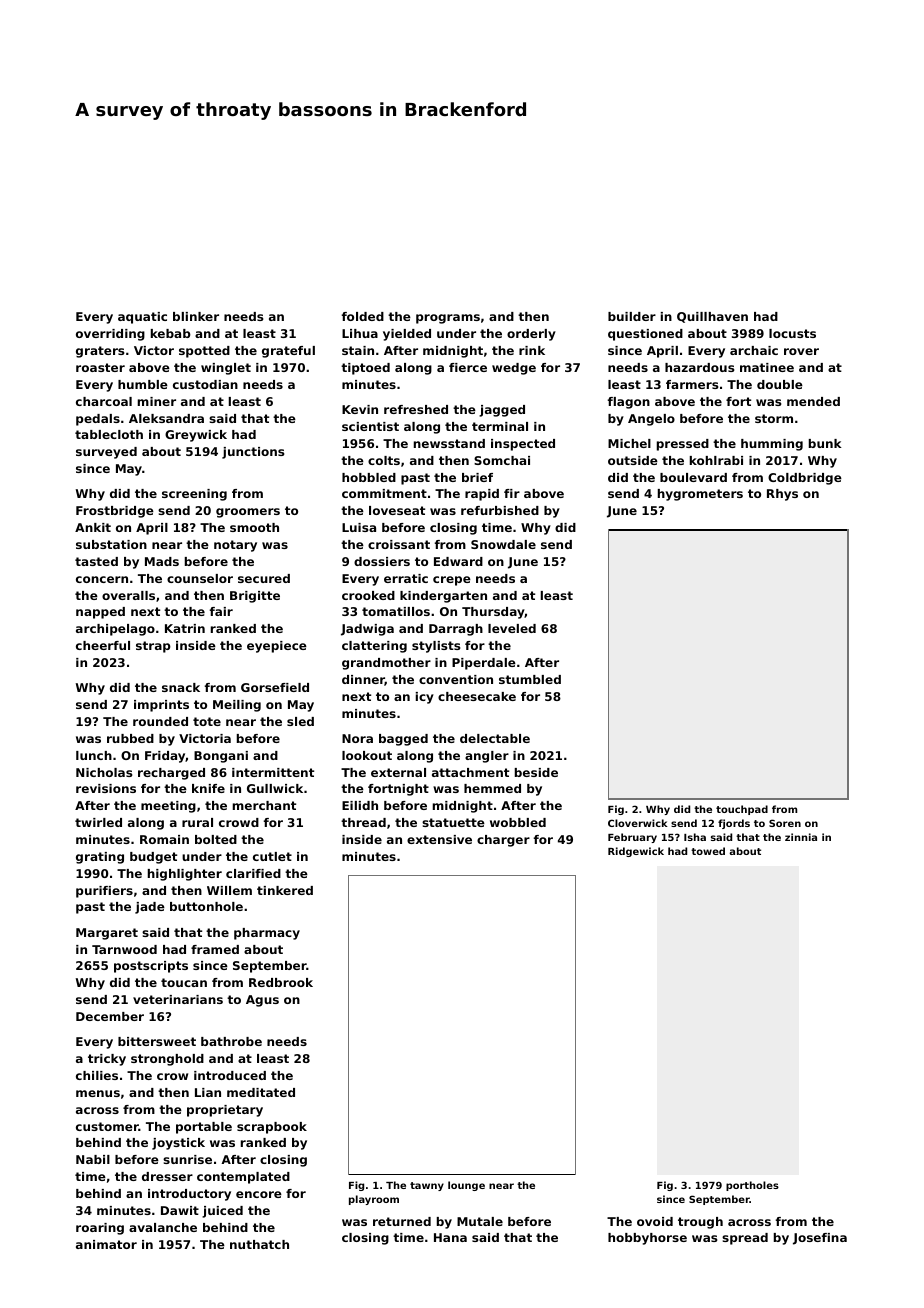 The height and width of the page is (1308, 924). I want to click on Hana, so click(450, 1237).
